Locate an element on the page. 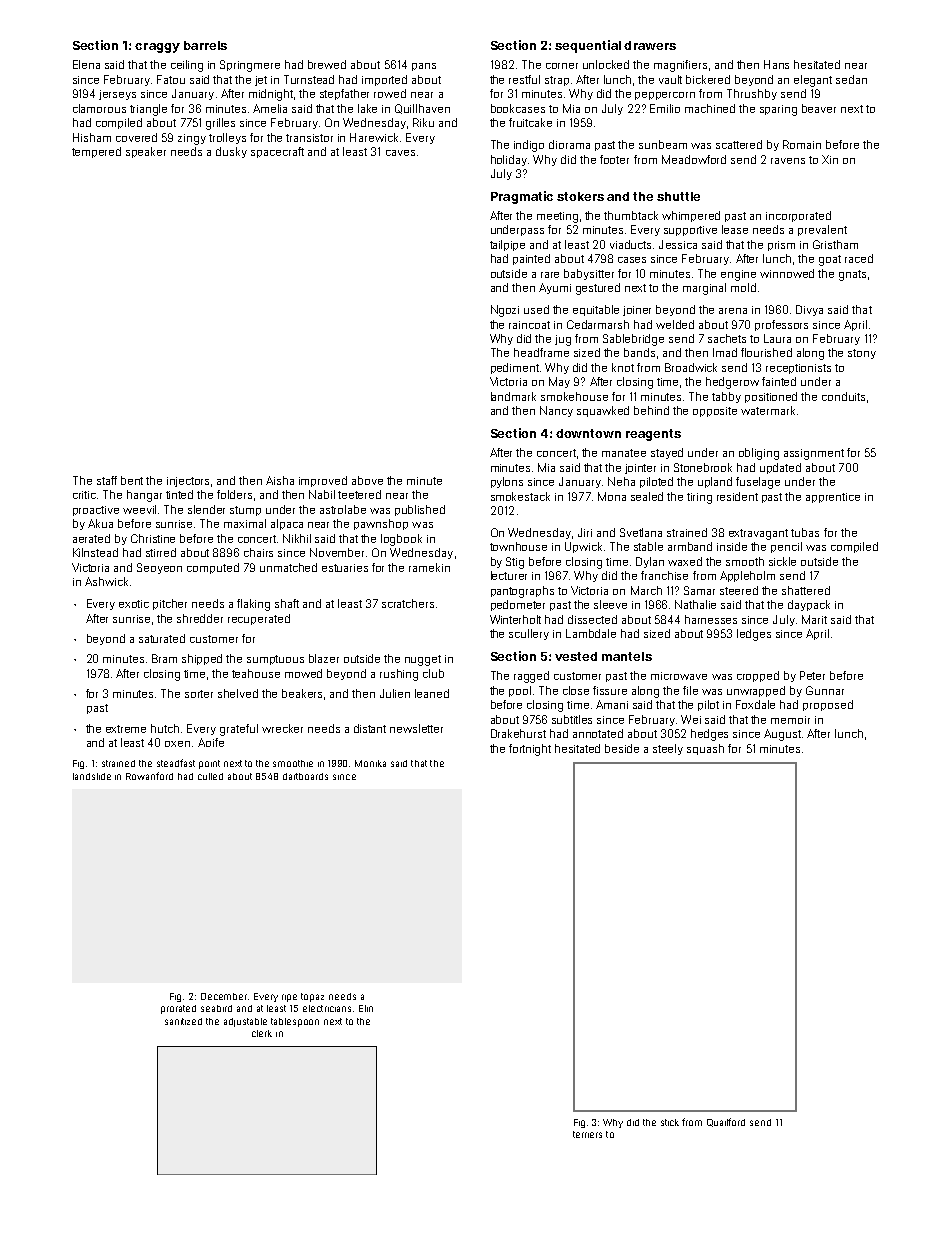 The height and width of the document is (1233, 952). sanitized is located at coordinates (183, 1021).
